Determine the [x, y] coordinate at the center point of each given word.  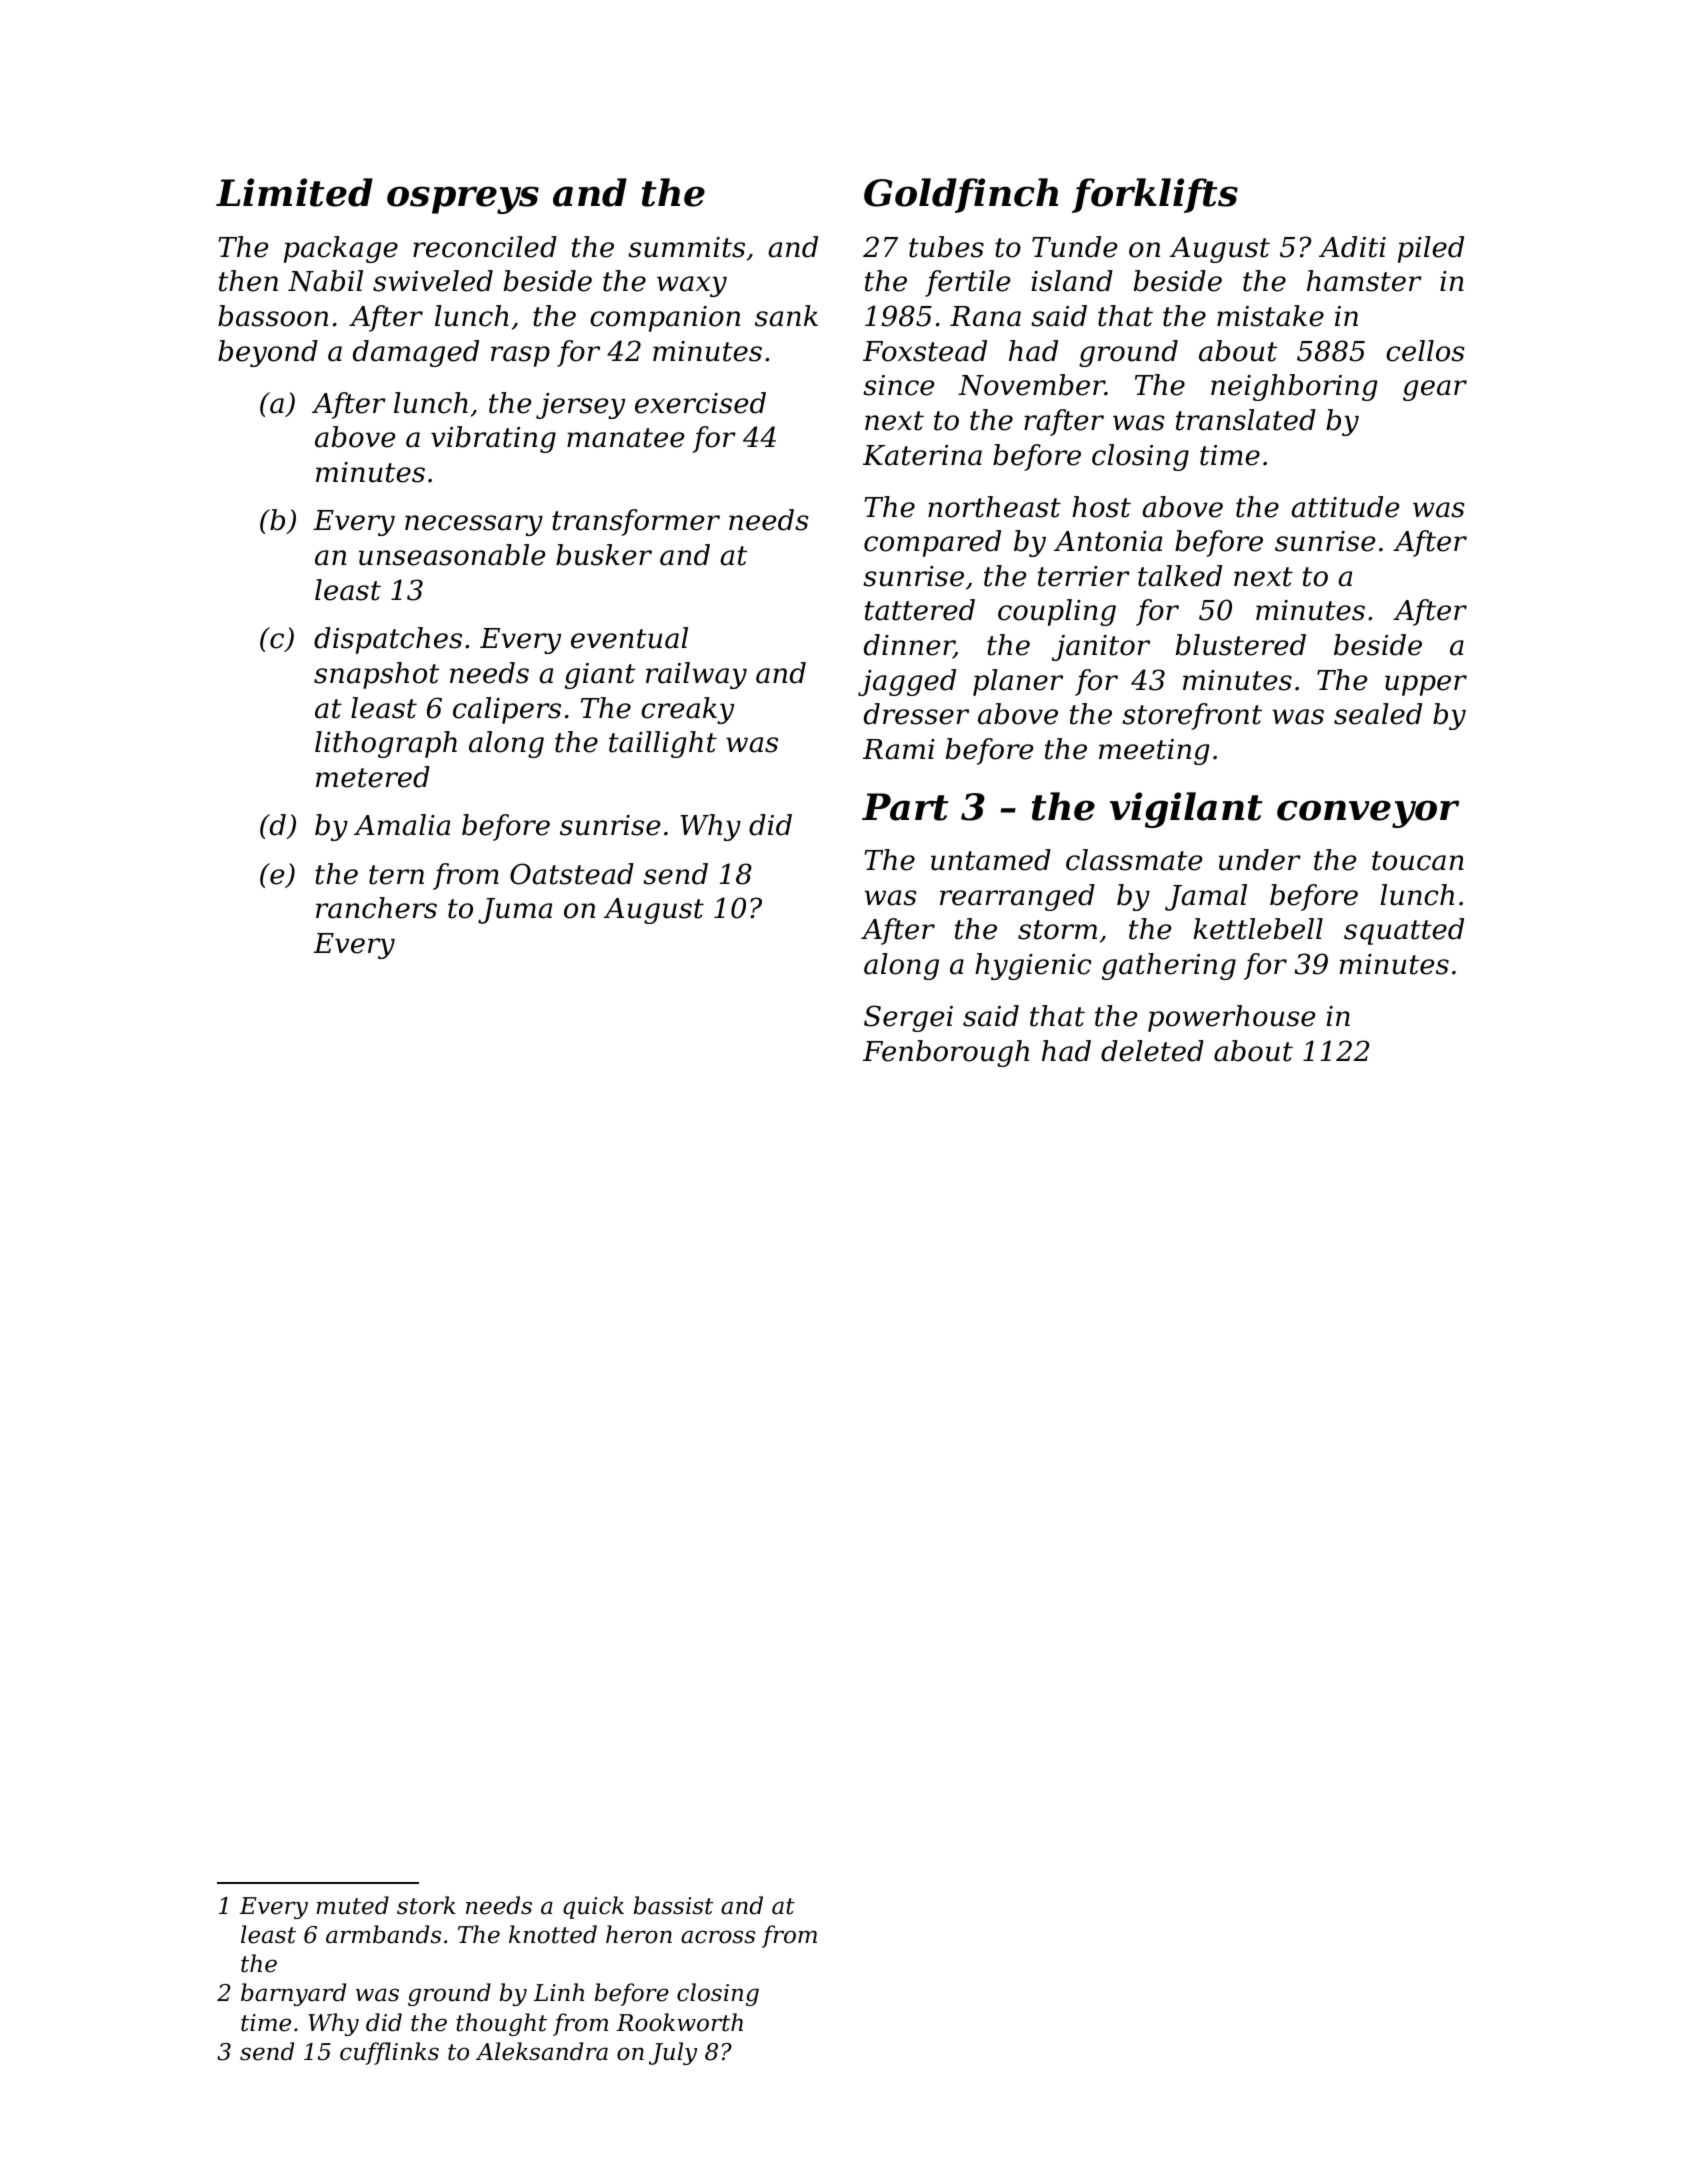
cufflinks [389, 2053]
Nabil [325, 281]
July [673, 2053]
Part [905, 807]
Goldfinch [961, 195]
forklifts [1155, 195]
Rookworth [679, 2022]
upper [1426, 685]
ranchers [376, 908]
